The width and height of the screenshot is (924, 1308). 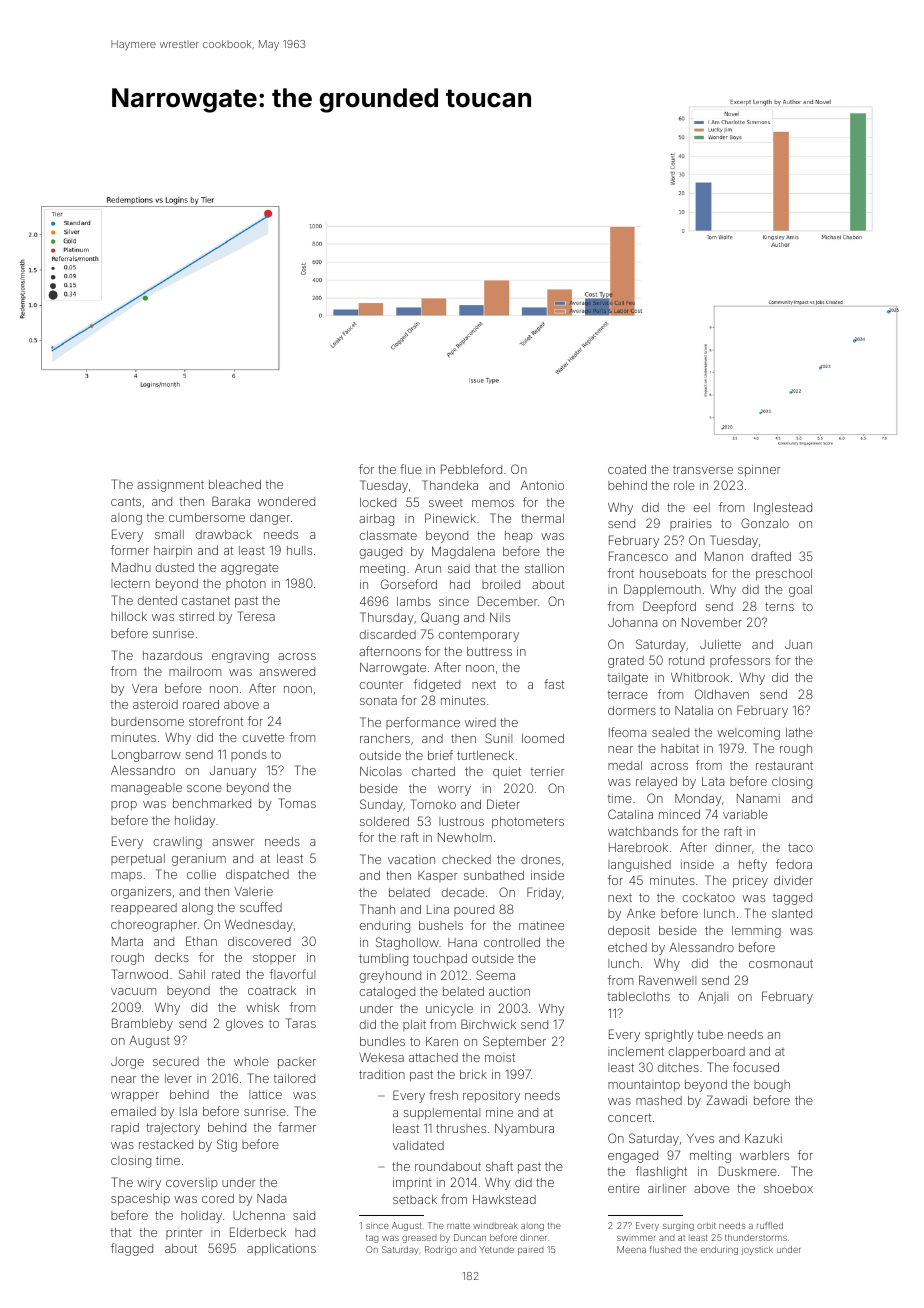 I want to click on coatrack, so click(x=272, y=990).
